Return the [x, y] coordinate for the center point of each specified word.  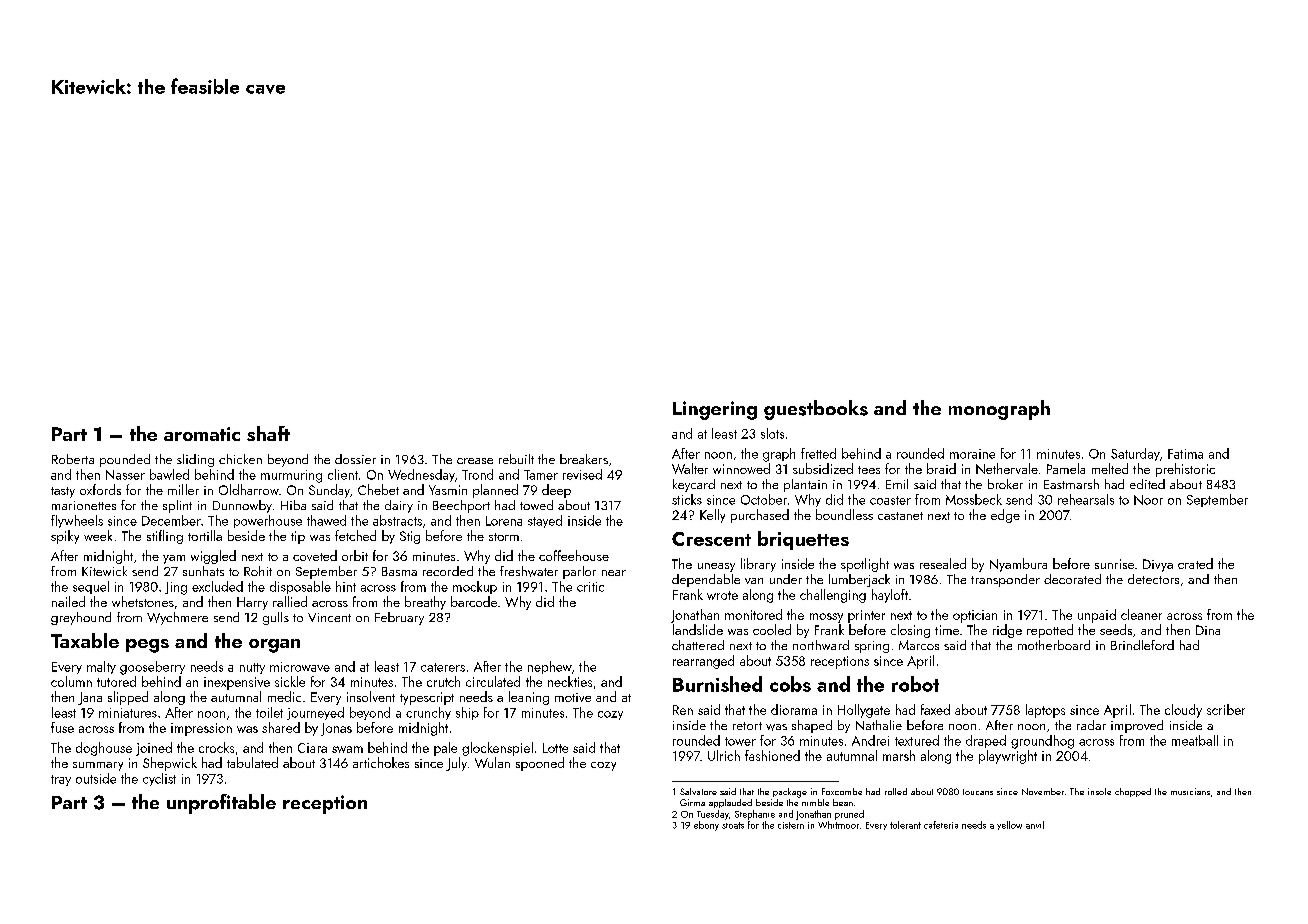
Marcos [919, 645]
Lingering [715, 410]
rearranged [703, 662]
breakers [584, 459]
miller [183, 489]
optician [975, 616]
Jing [176, 588]
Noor [1148, 500]
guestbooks [816, 410]
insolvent [371, 696]
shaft [268, 433]
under [786, 579]
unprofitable [221, 804]
